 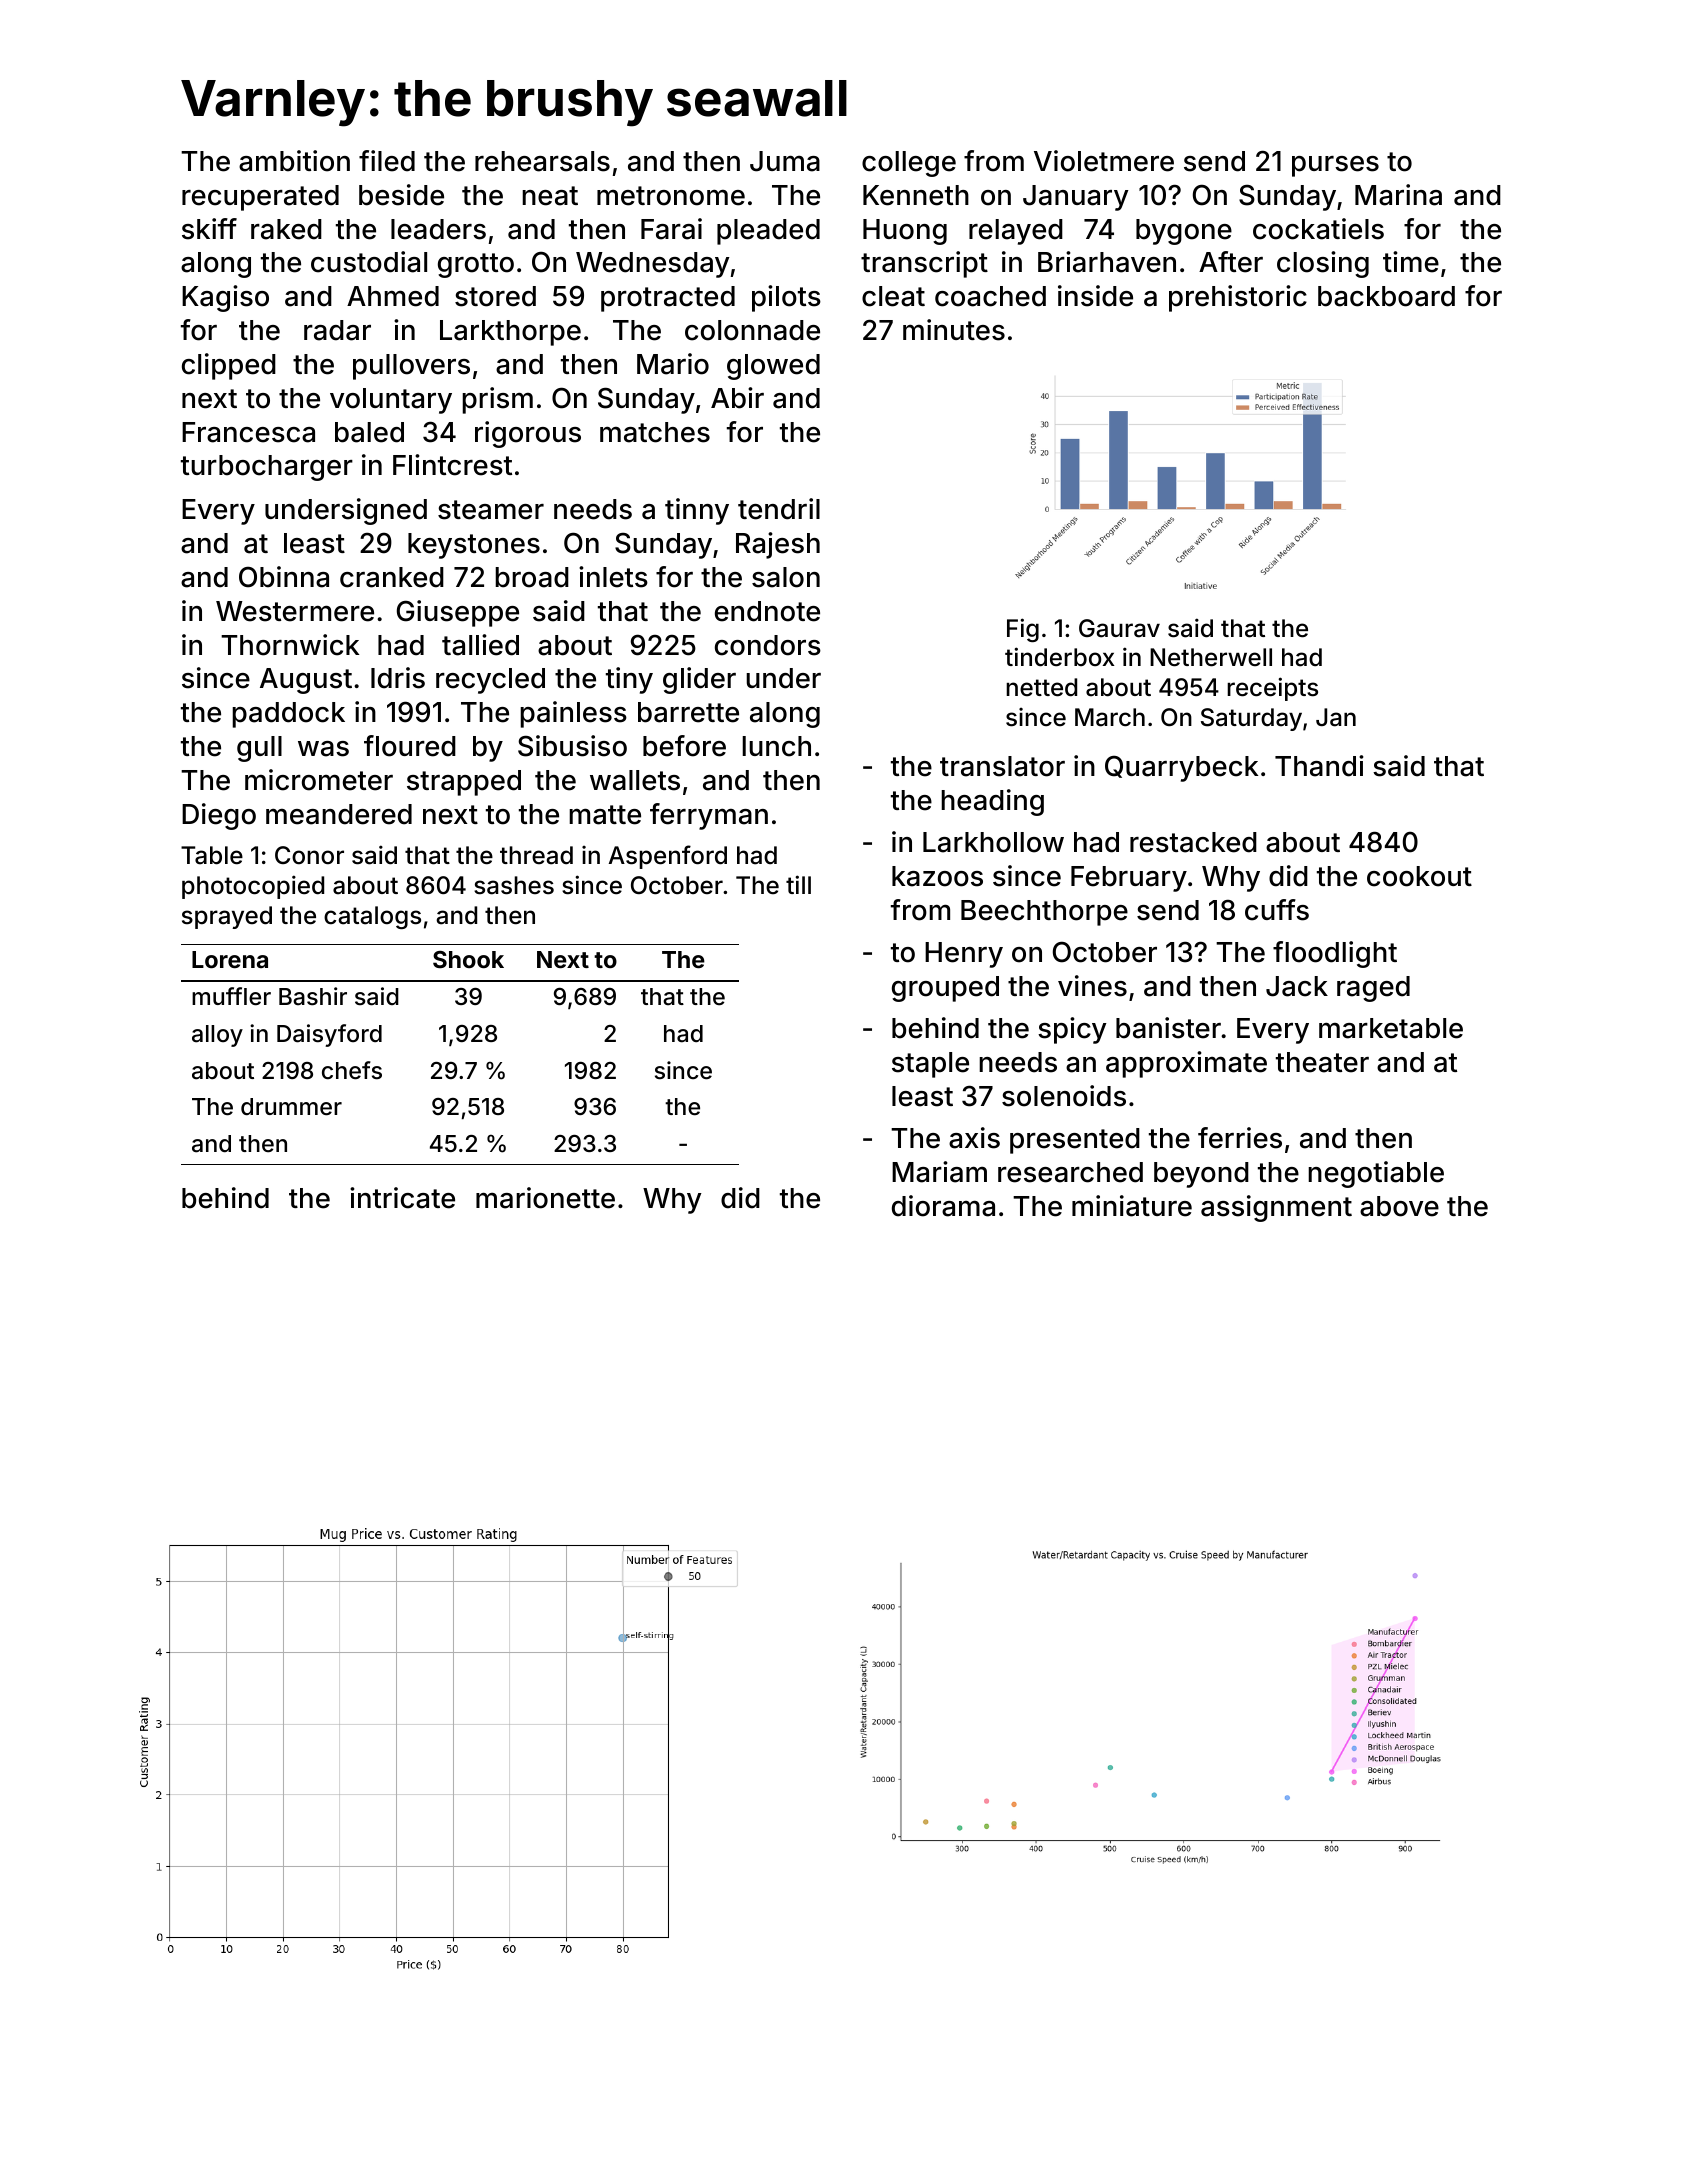 What do you see at coordinates (402, 1198) in the screenshot?
I see `intricate` at bounding box center [402, 1198].
